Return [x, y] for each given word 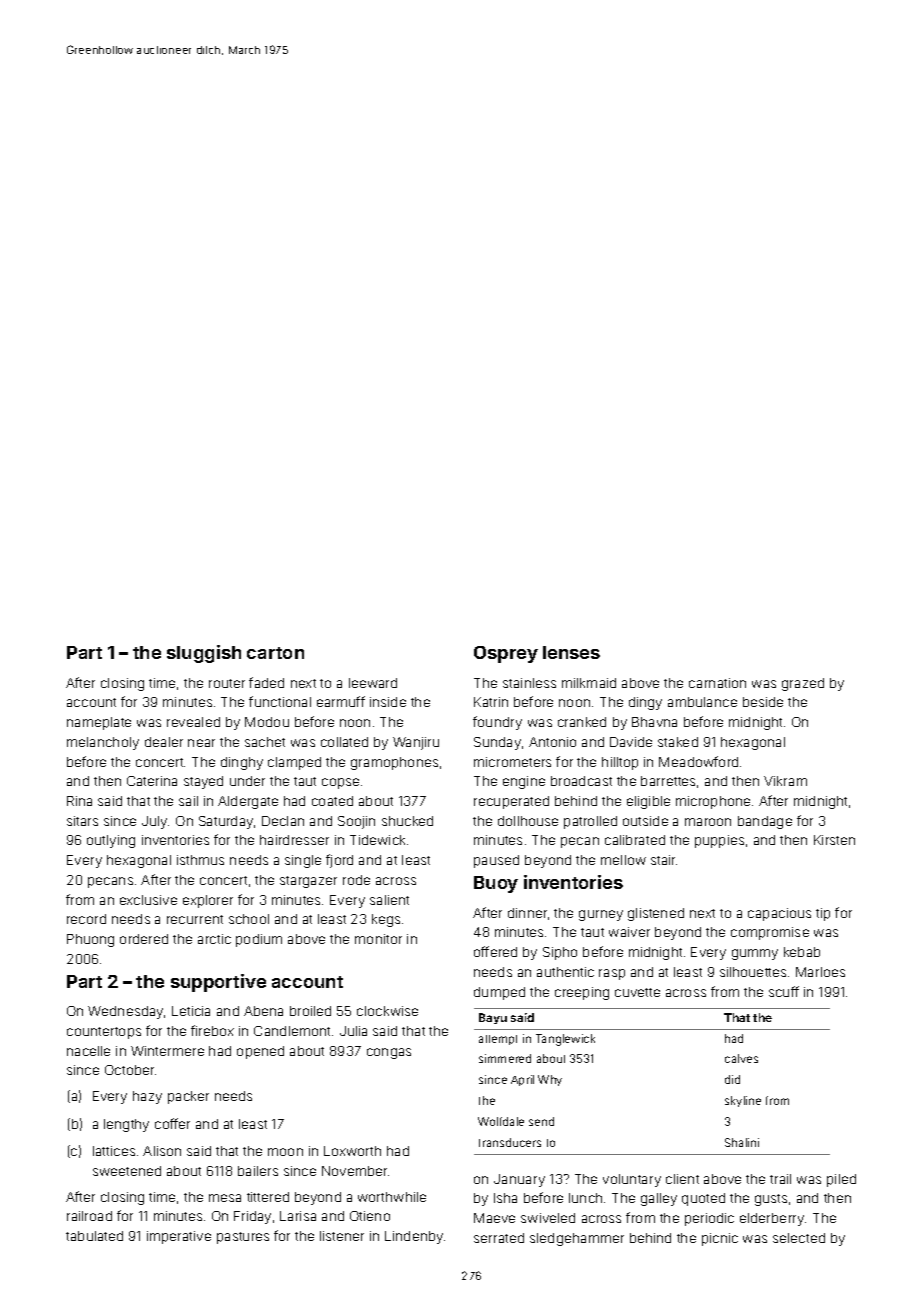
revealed [193, 722]
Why [550, 1080]
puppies [719, 841]
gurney [601, 915]
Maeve [494, 1218]
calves [741, 1058]
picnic [720, 1239]
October [129, 1070]
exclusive [148, 900]
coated [332, 801]
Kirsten [834, 840]
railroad [89, 1216]
